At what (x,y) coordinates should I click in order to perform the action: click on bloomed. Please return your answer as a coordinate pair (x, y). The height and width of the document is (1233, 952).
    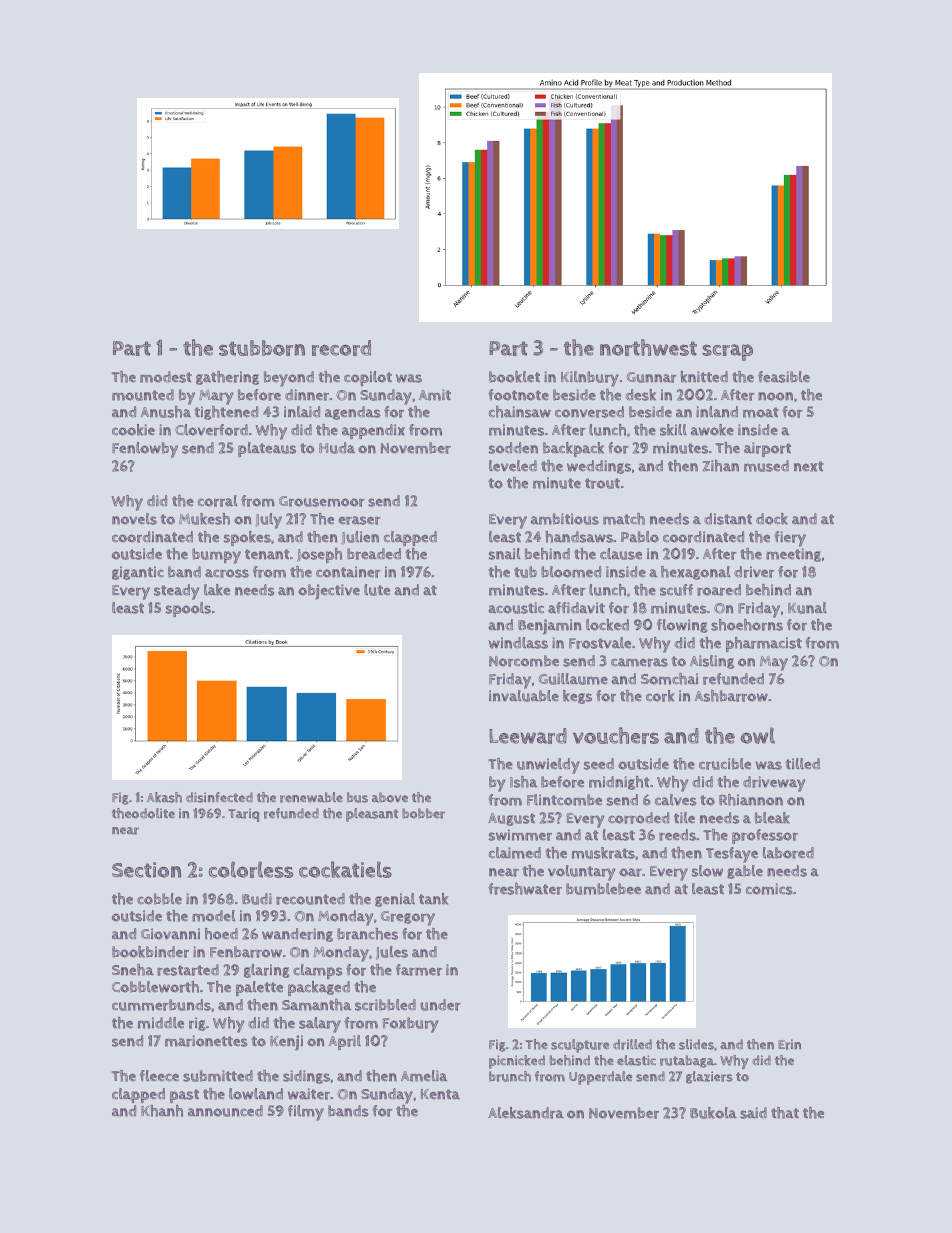
    Looking at the image, I should click on (571, 572).
